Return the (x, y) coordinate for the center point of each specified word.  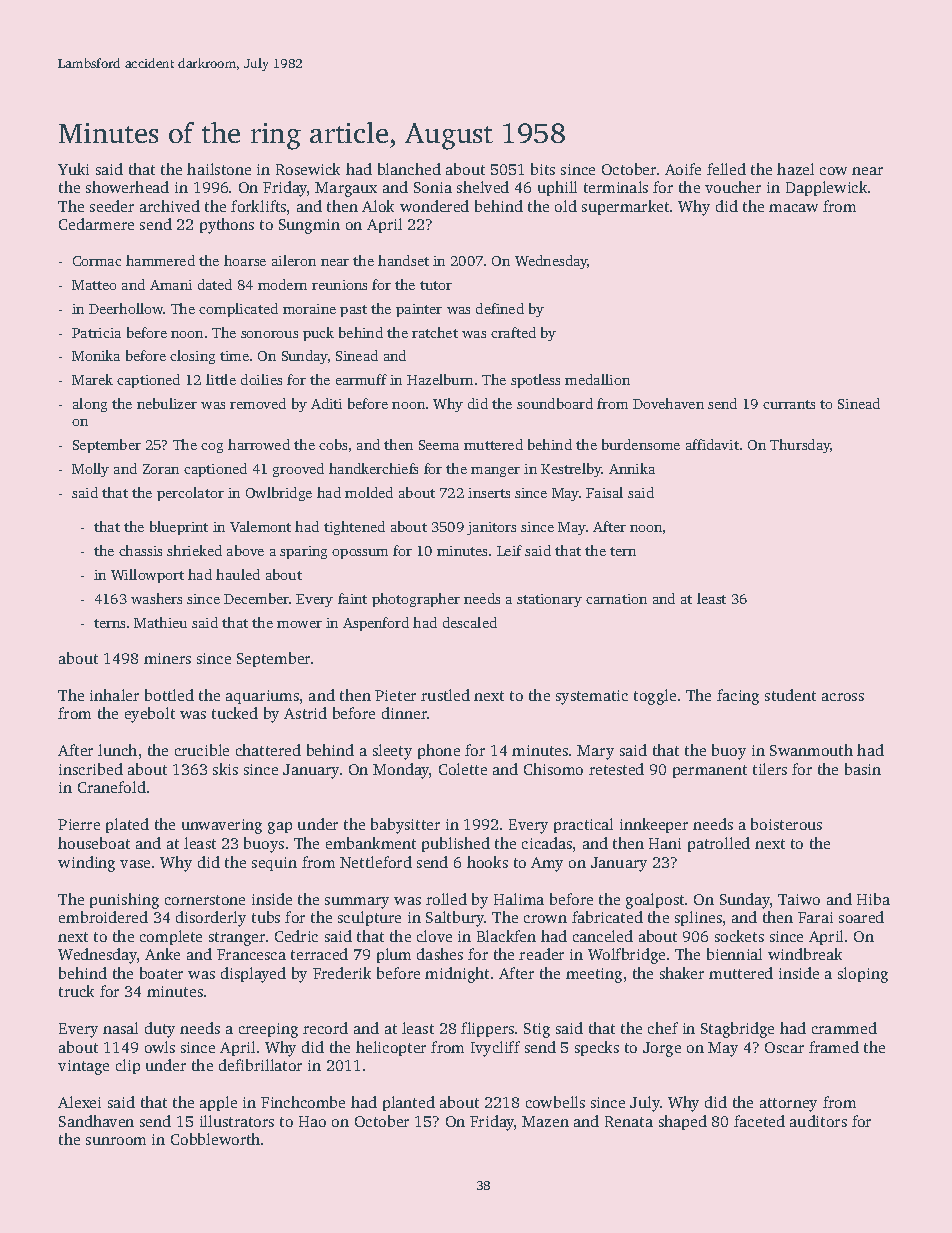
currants (789, 404)
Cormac (97, 261)
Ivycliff (495, 1049)
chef (663, 1028)
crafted (513, 332)
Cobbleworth (215, 1139)
